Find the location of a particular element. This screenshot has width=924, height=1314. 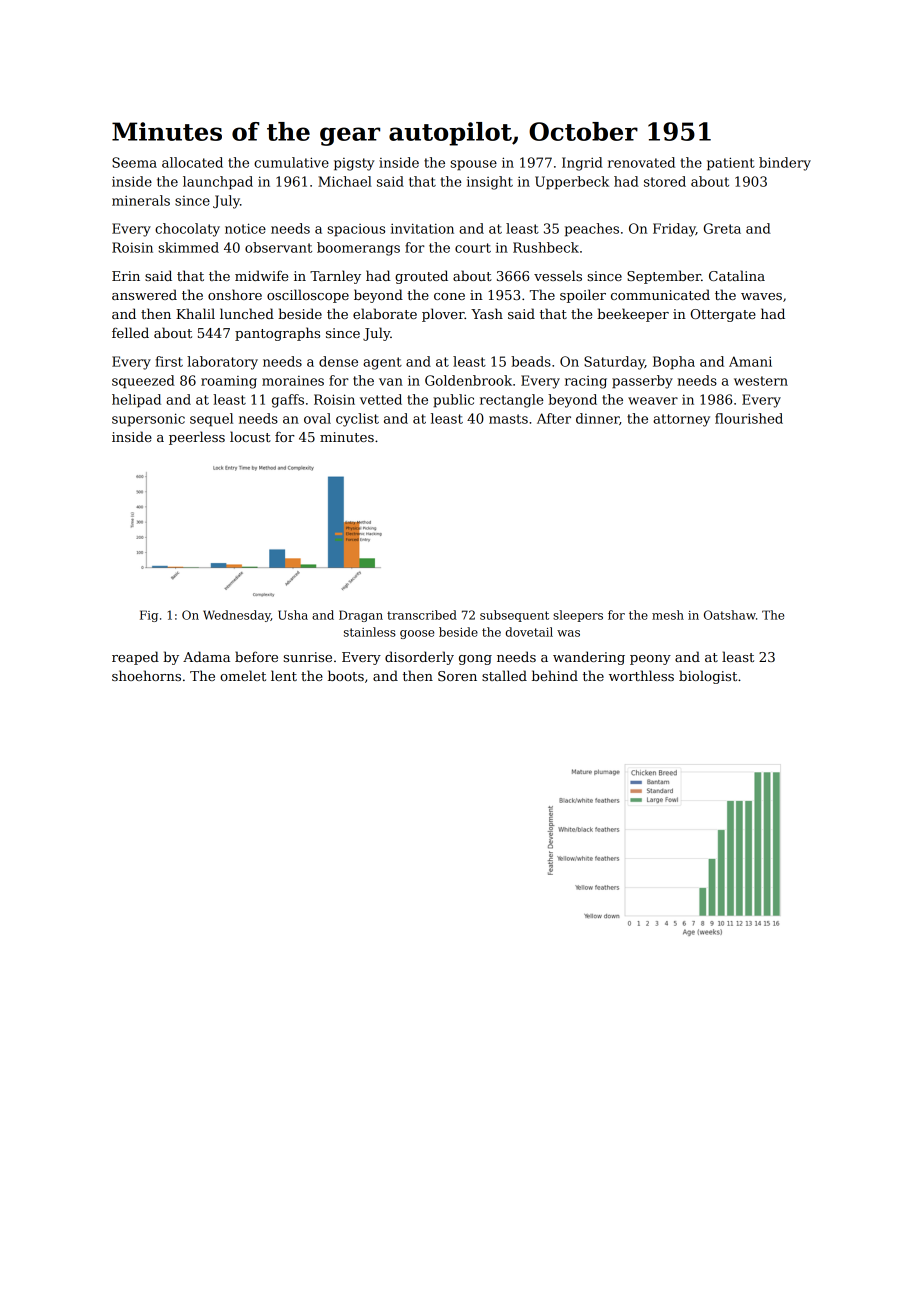

omelet is located at coordinates (243, 675).
